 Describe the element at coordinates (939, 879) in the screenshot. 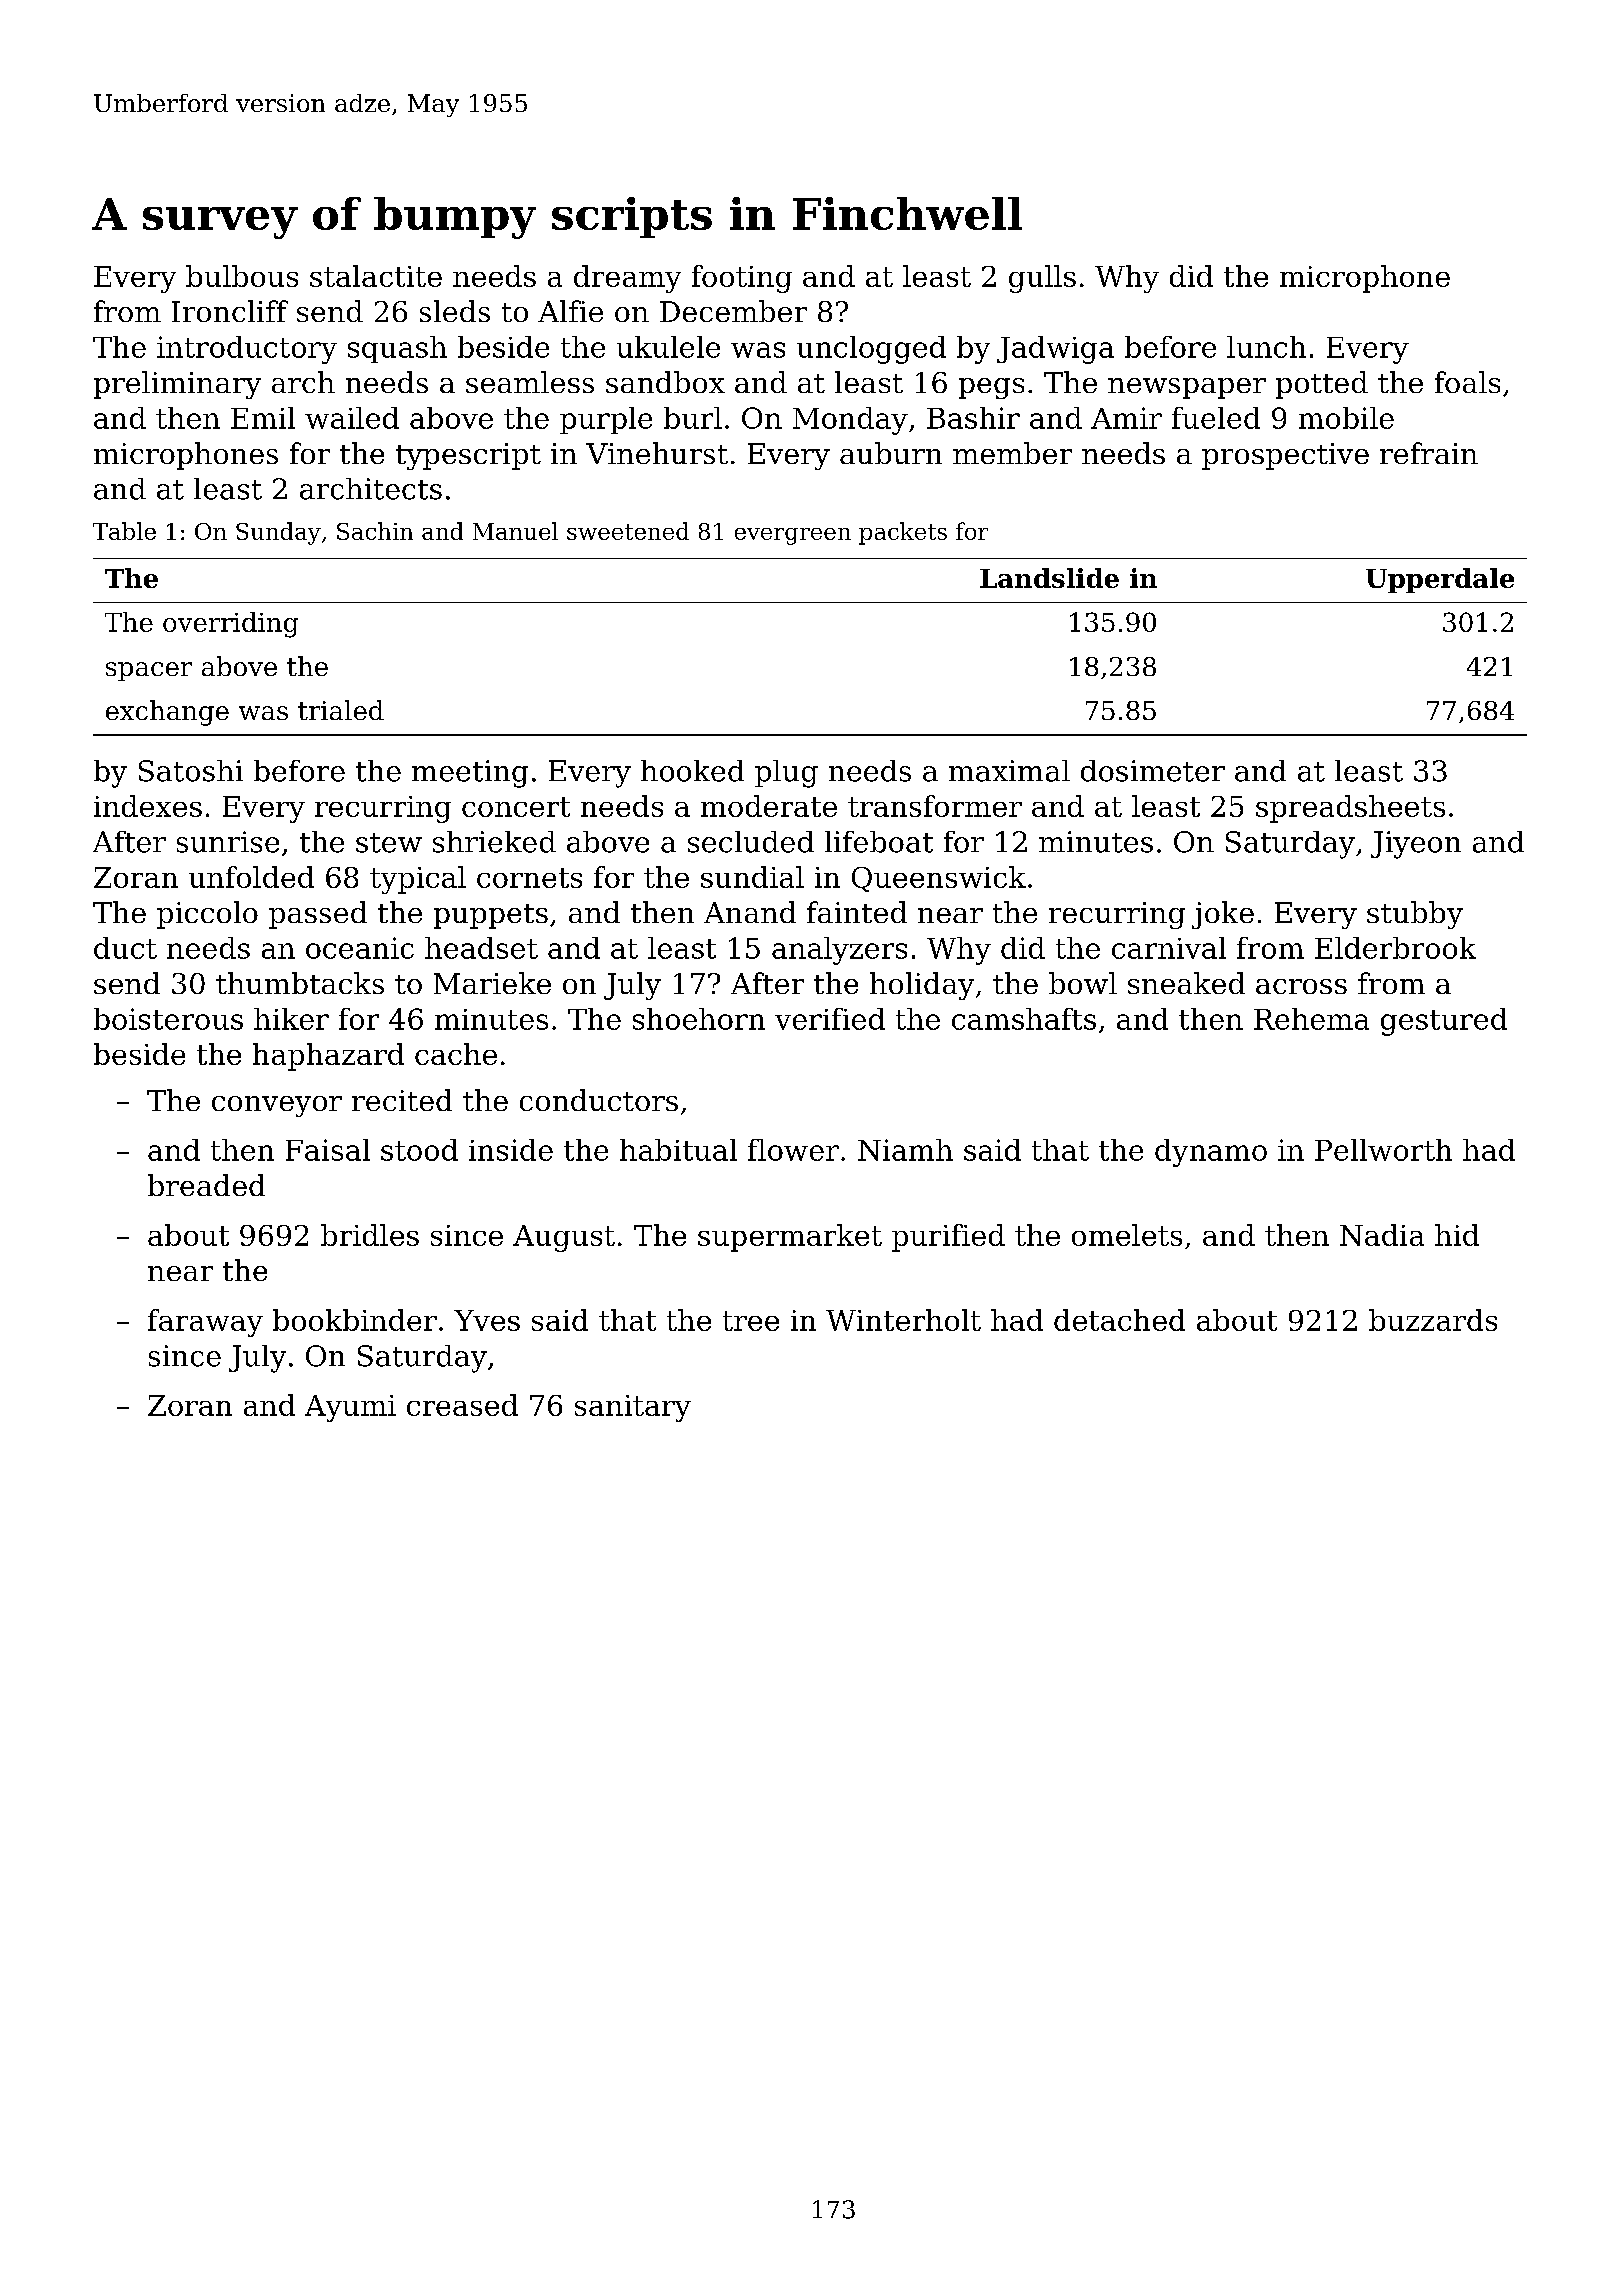

I see `Queenswick` at that location.
